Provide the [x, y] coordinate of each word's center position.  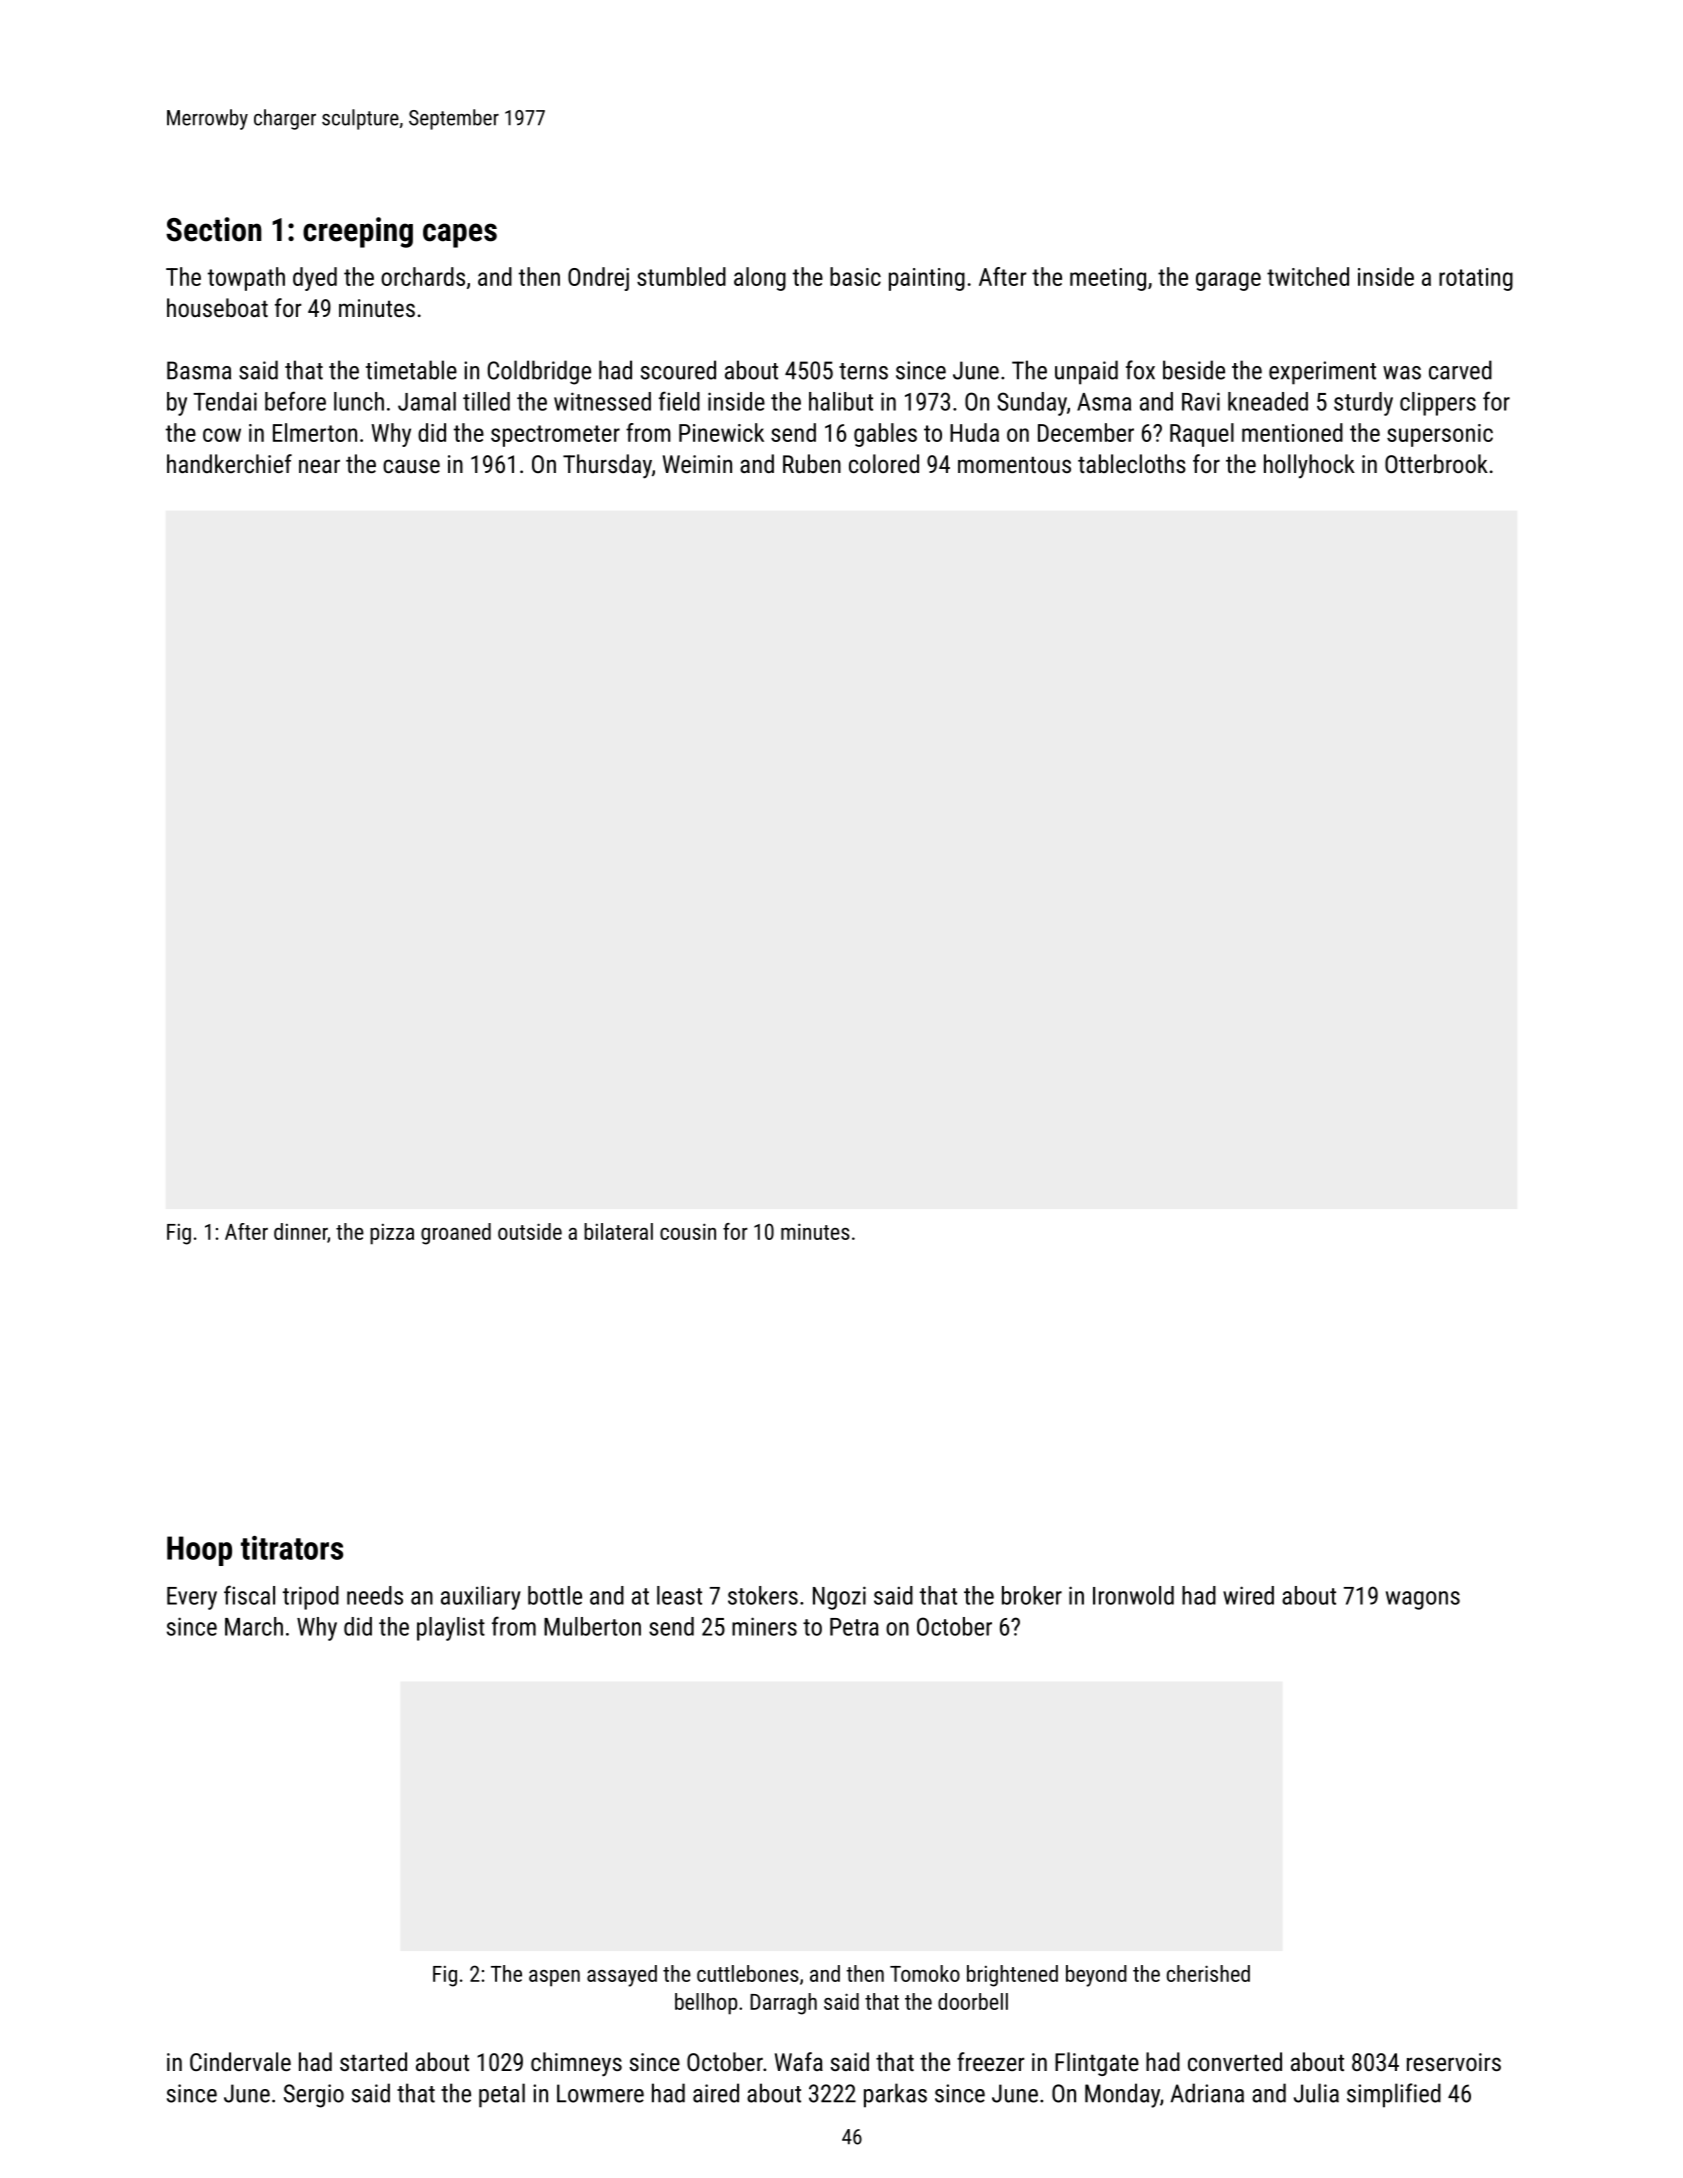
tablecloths [1132, 463]
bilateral [618, 1231]
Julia [1316, 2093]
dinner [300, 1231]
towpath [246, 279]
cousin [688, 1231]
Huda [974, 432]
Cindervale [240, 2061]
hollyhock [1309, 466]
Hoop [199, 1551]
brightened [1012, 1976]
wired [1248, 1595]
